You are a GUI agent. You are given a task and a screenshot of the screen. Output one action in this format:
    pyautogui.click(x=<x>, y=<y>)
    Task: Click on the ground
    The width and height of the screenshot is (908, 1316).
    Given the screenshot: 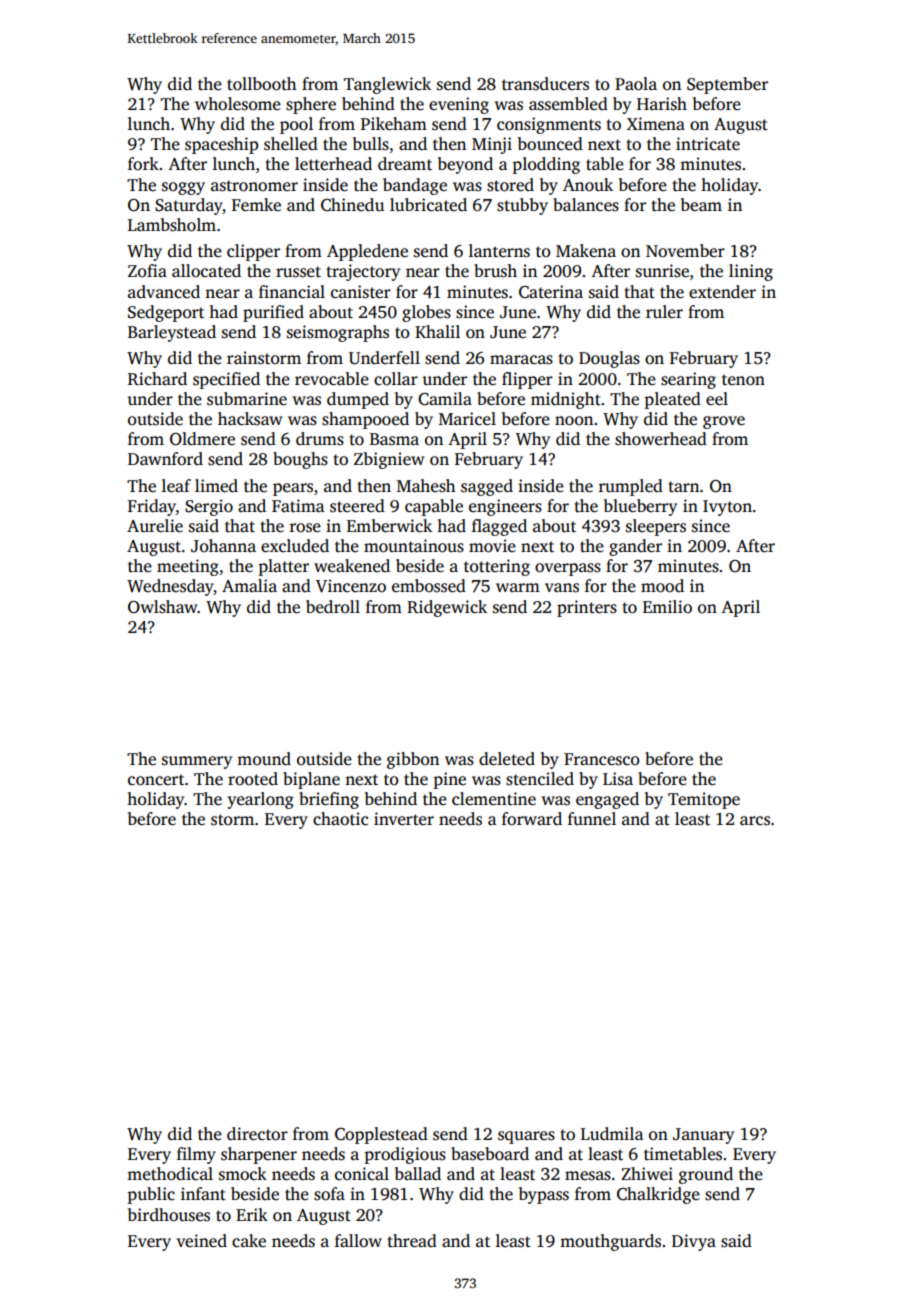 What is the action you would take?
    pyautogui.click(x=706, y=1175)
